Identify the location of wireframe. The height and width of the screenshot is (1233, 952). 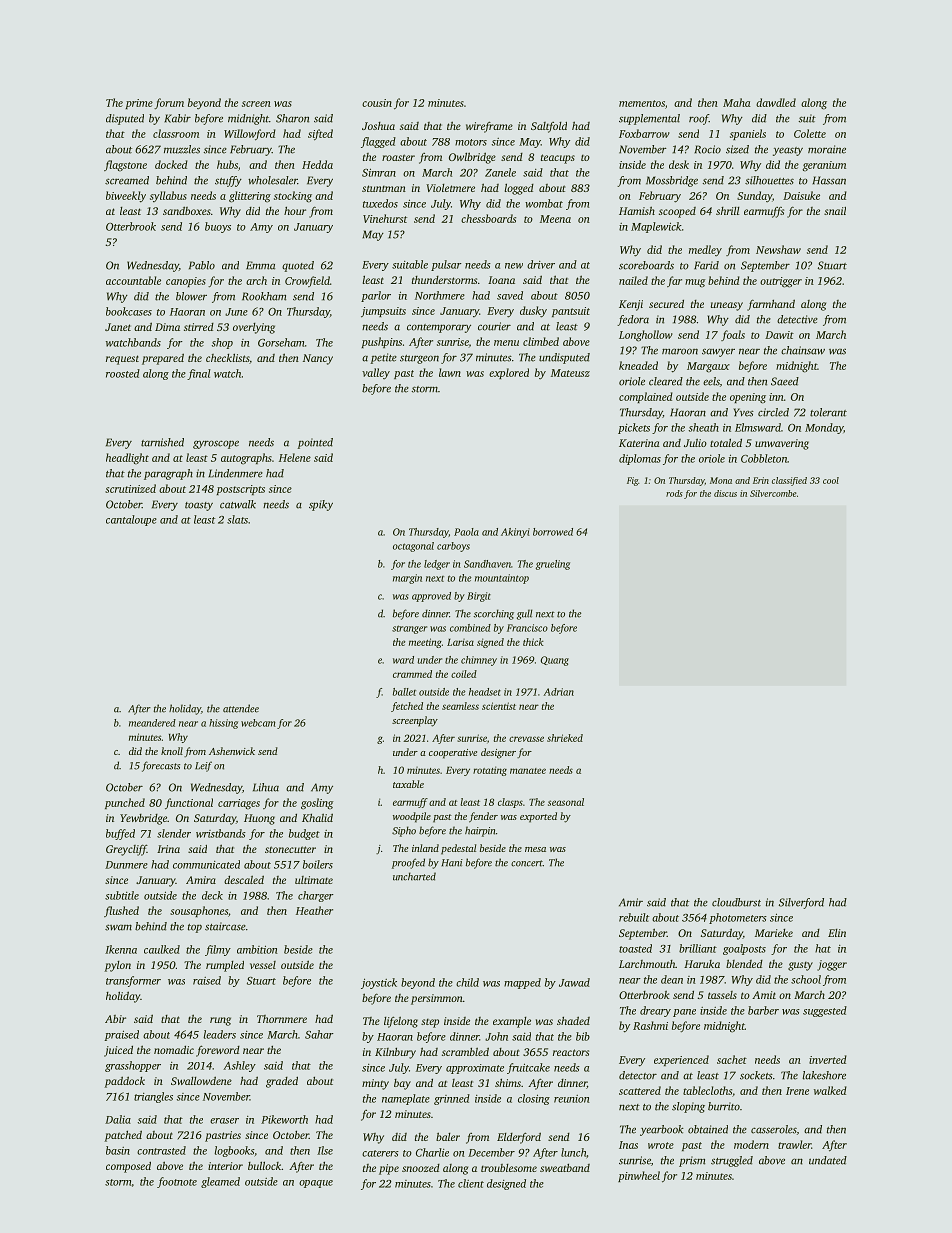
(489, 127).
